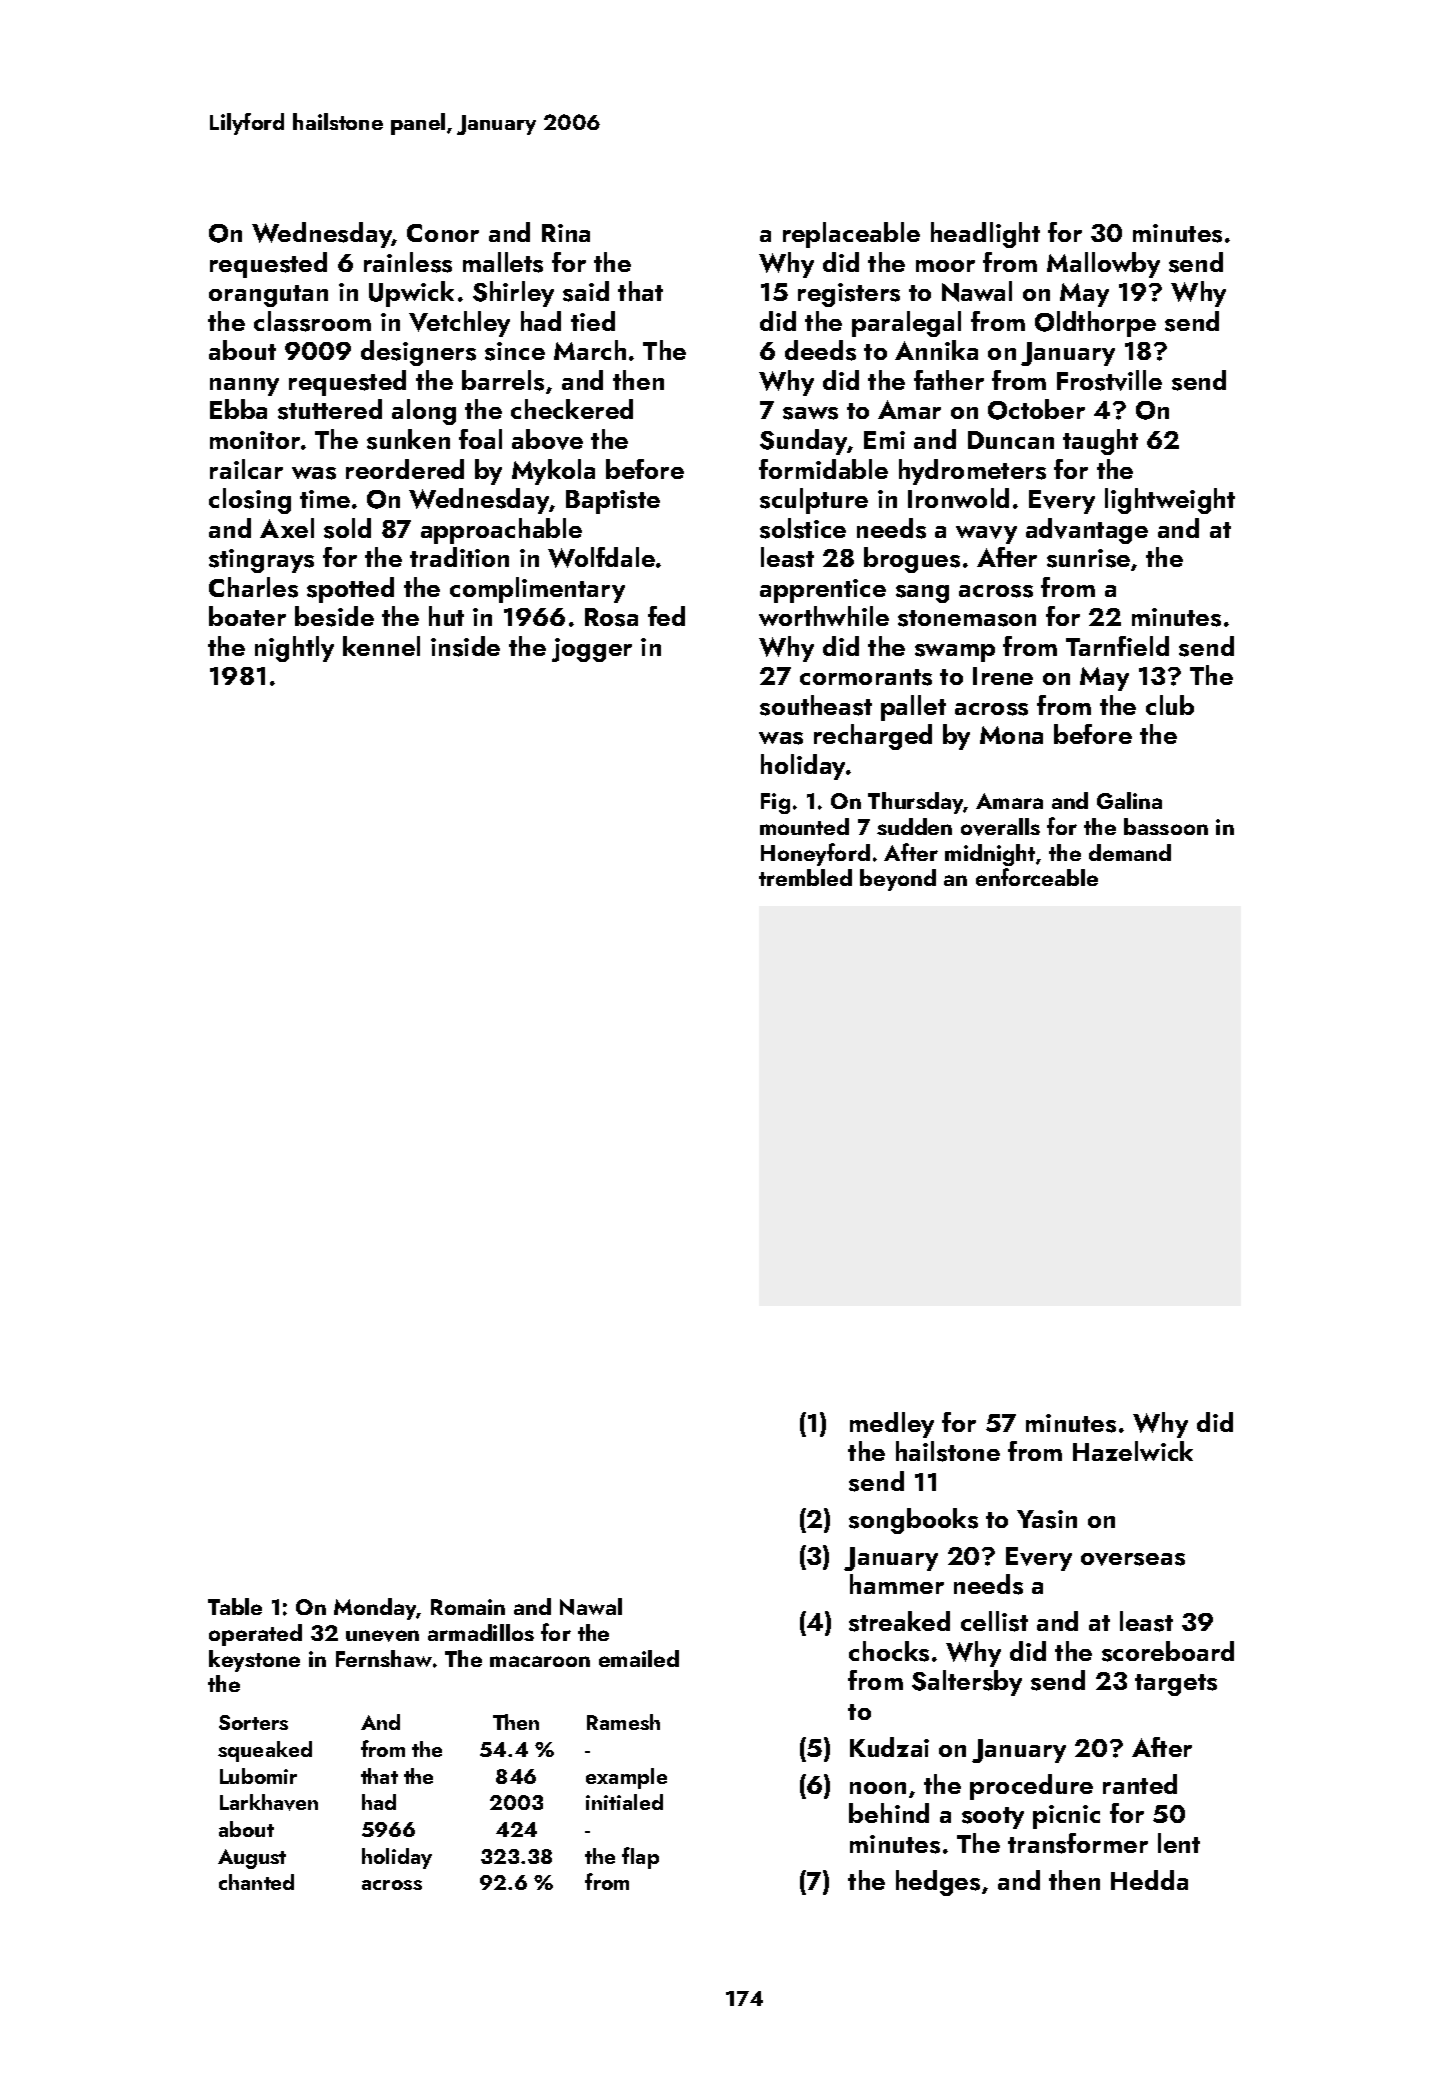 This screenshot has height=2100, width=1450. What do you see at coordinates (1170, 501) in the screenshot?
I see `lightweight` at bounding box center [1170, 501].
